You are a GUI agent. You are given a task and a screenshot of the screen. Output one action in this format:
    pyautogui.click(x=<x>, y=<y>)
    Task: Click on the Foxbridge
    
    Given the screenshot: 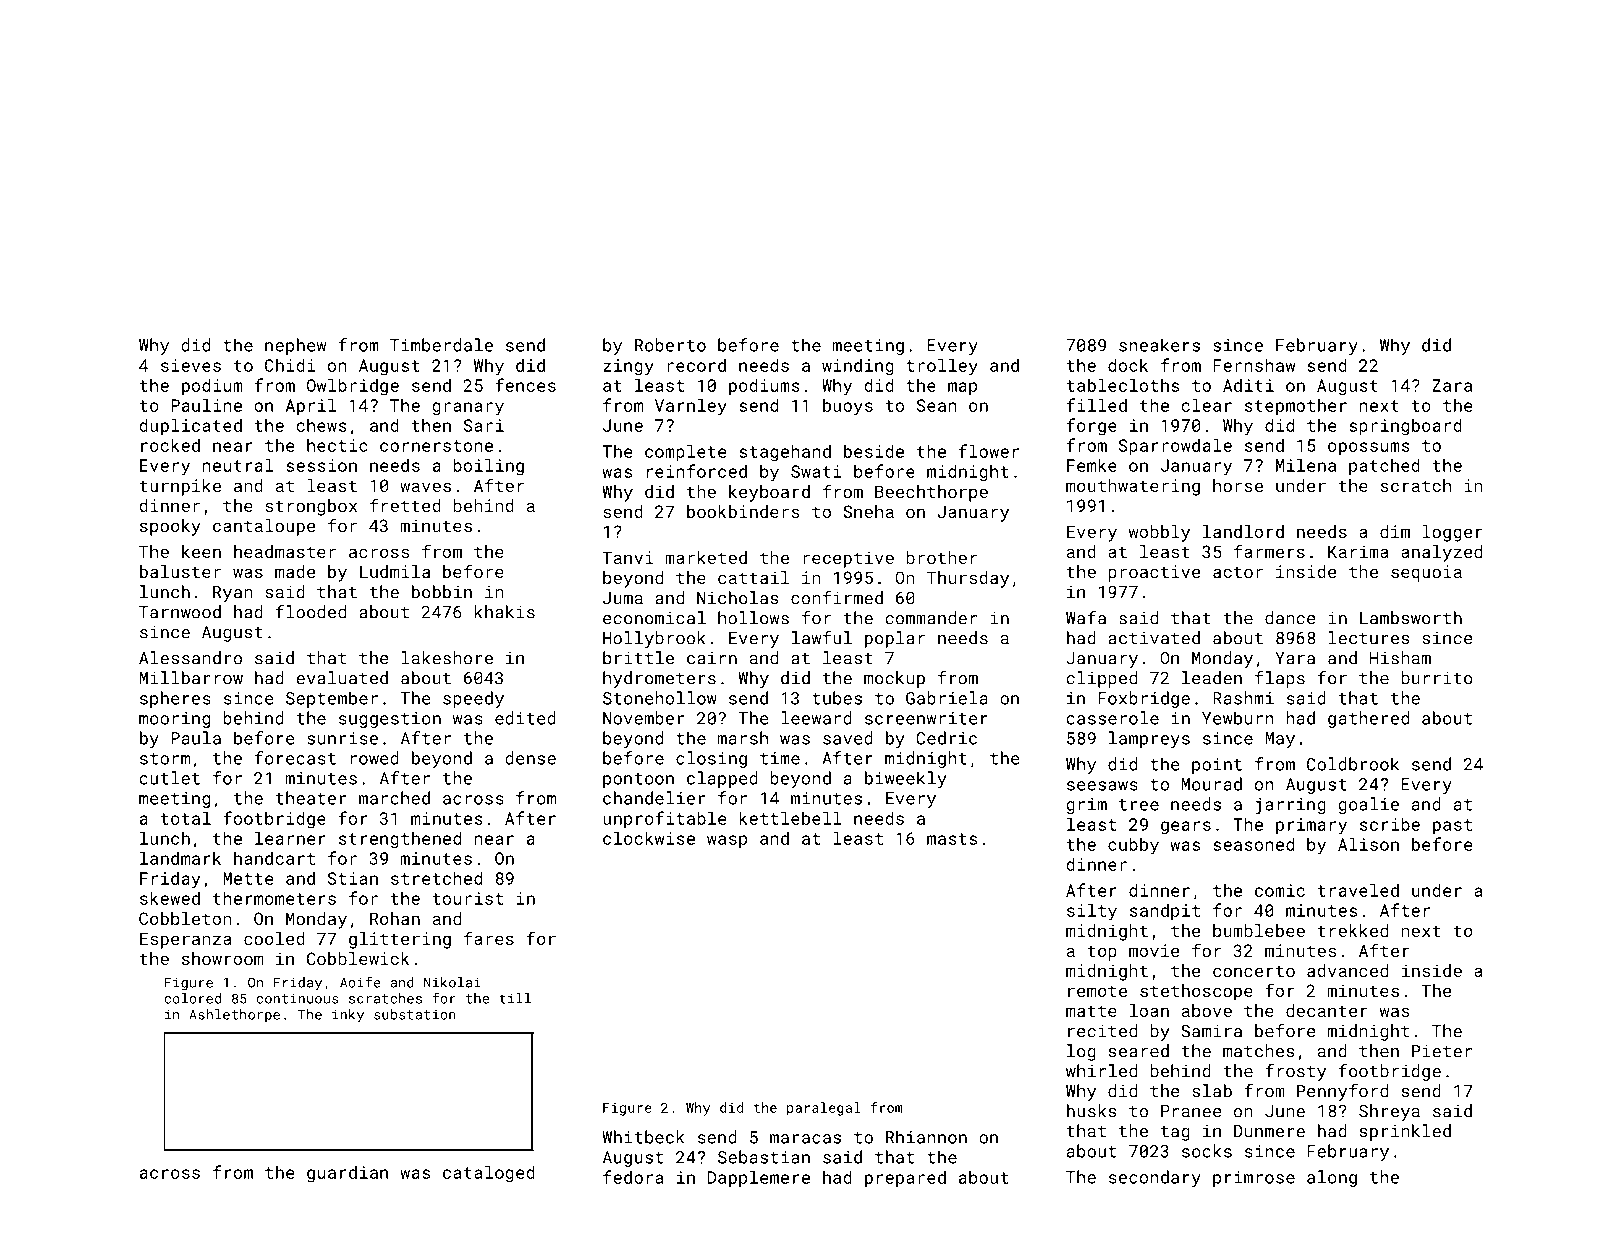 What is the action you would take?
    pyautogui.click(x=1144, y=699)
